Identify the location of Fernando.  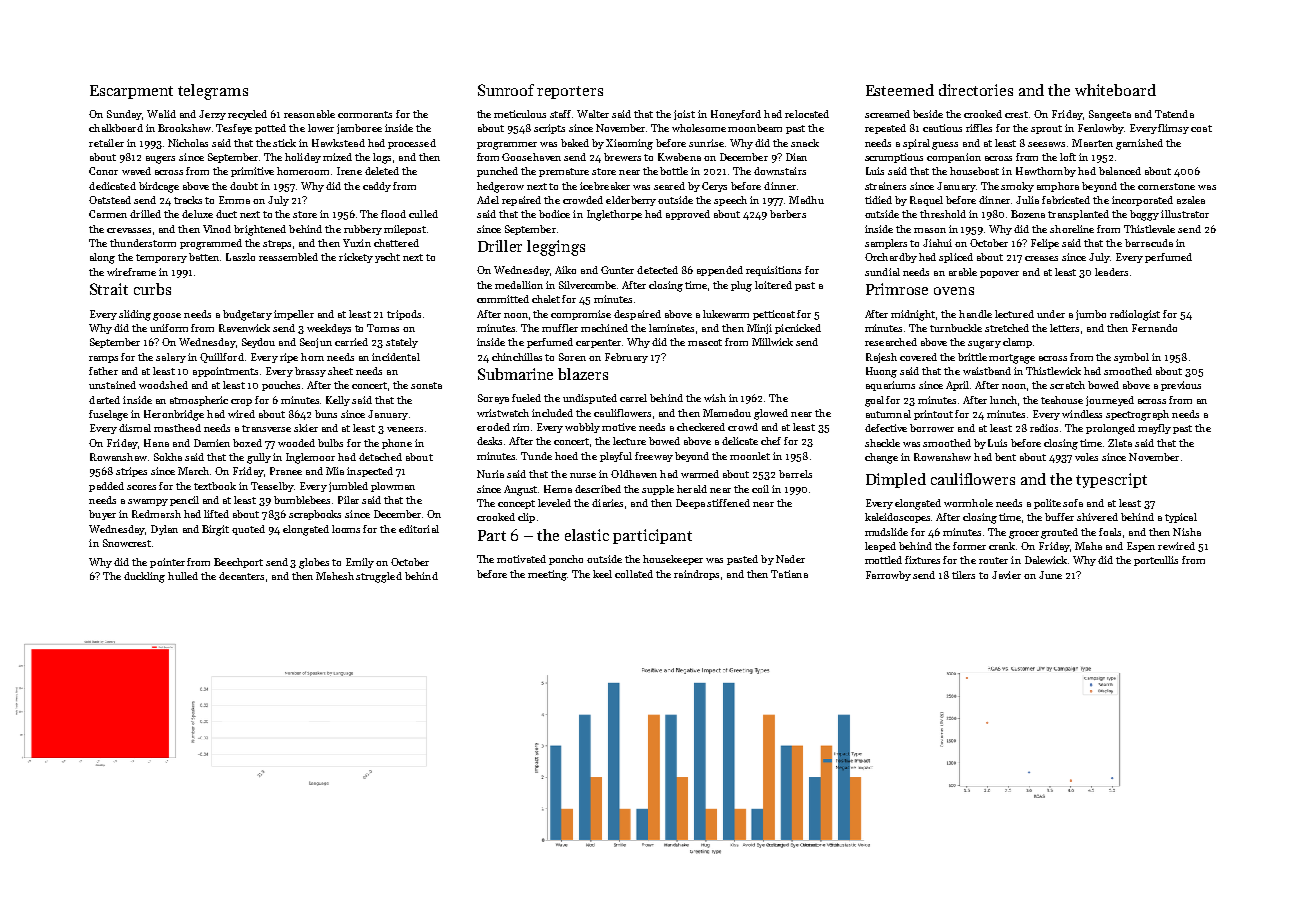
(1154, 328).
